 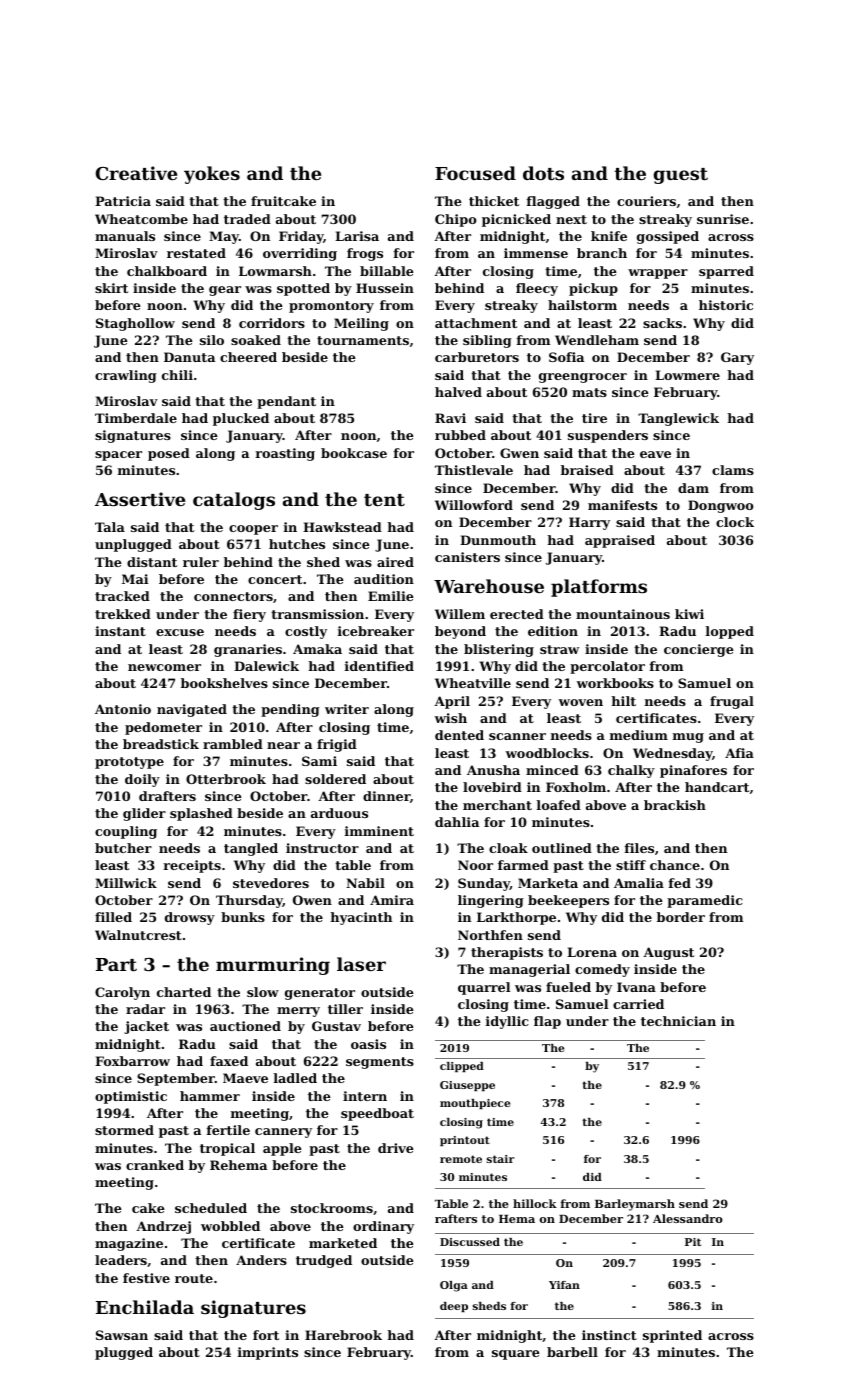 What do you see at coordinates (343, 1335) in the image?
I see `Harebrook` at bounding box center [343, 1335].
